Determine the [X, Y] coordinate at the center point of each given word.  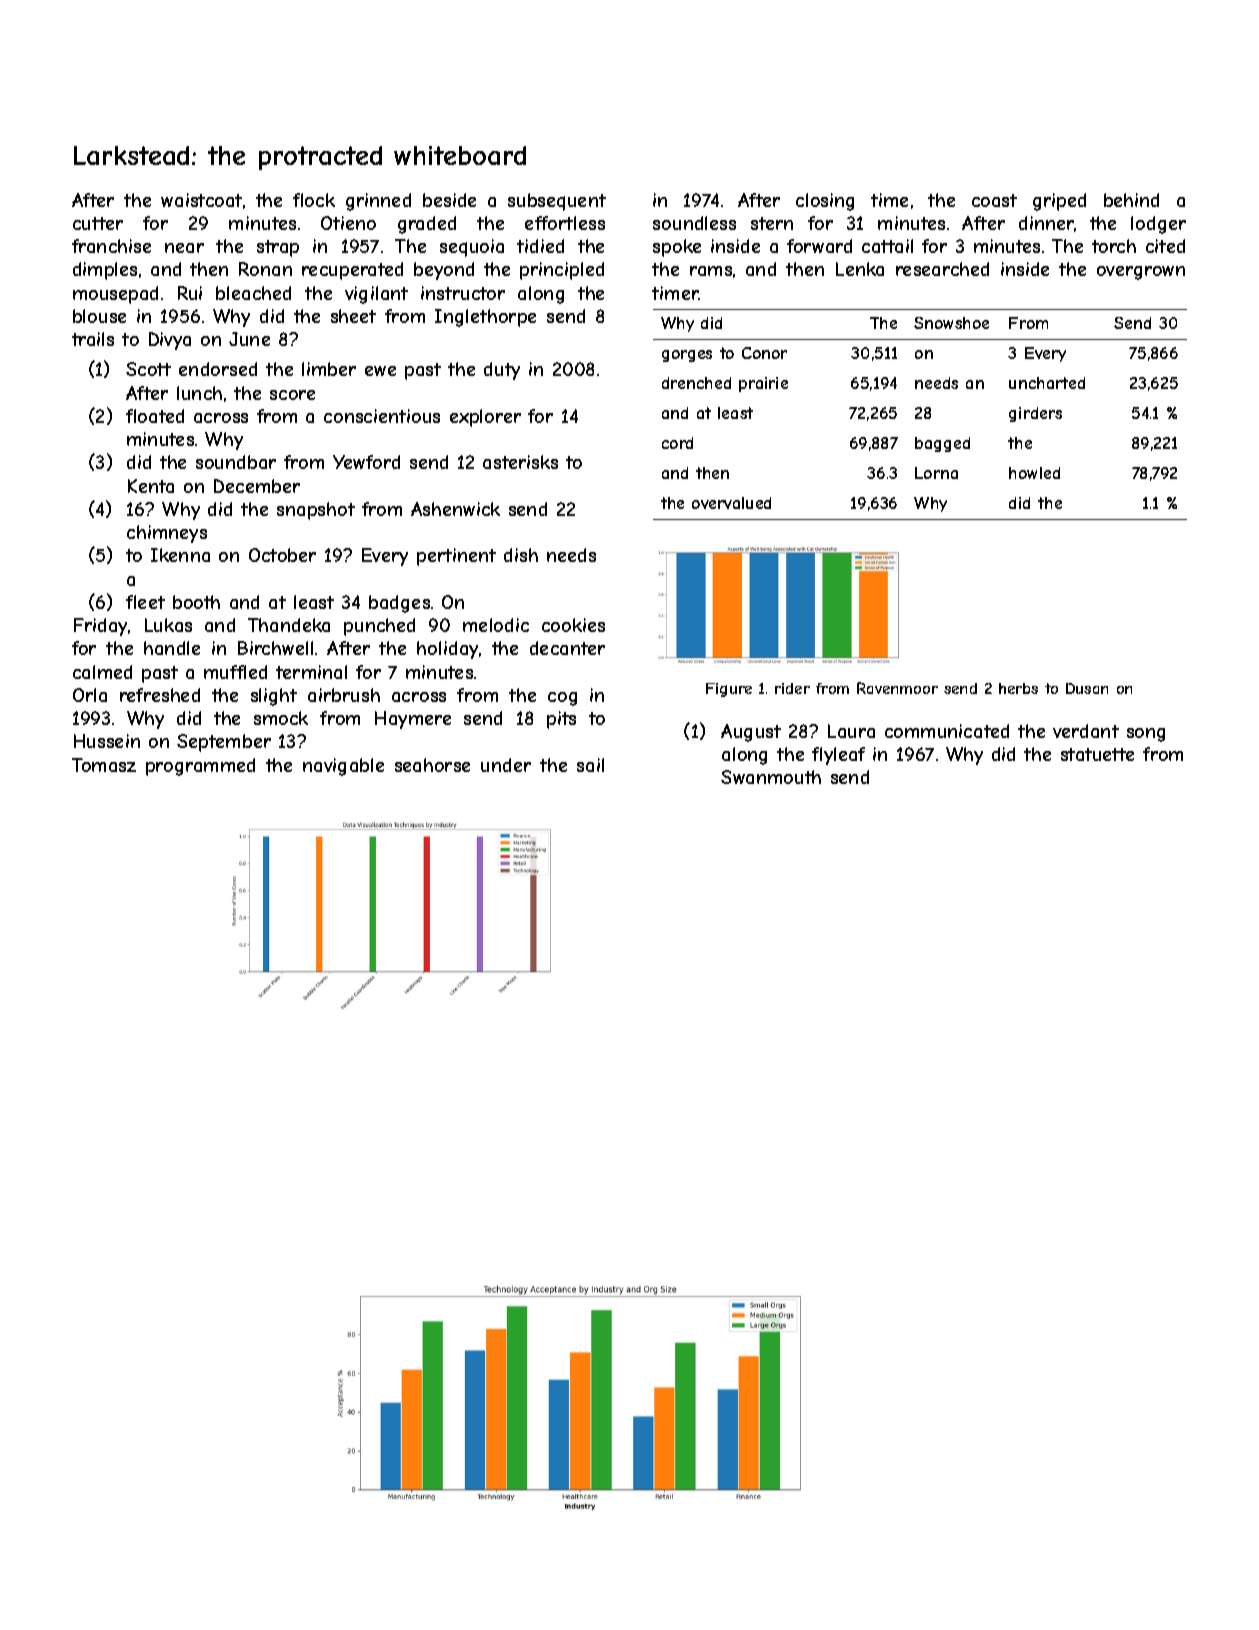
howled [1034, 473]
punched [379, 627]
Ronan [265, 269]
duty [502, 371]
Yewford [366, 462]
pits [561, 720]
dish [521, 555]
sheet [353, 316]
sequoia [472, 248]
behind [1131, 200]
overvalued [731, 503]
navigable [343, 767]
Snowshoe [951, 323]
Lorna [936, 473]
